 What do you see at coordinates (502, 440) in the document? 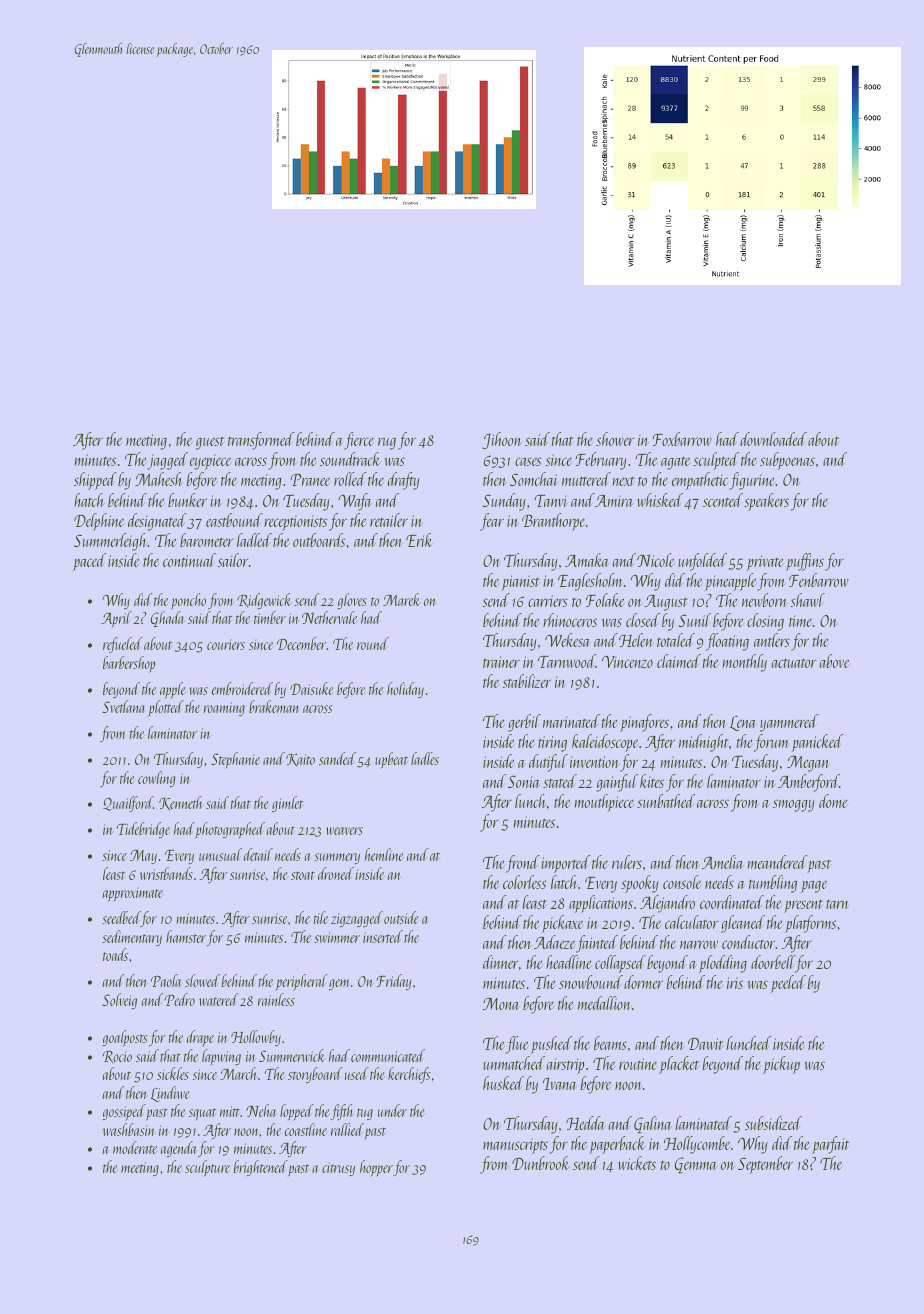
I see `Jihoon` at bounding box center [502, 440].
